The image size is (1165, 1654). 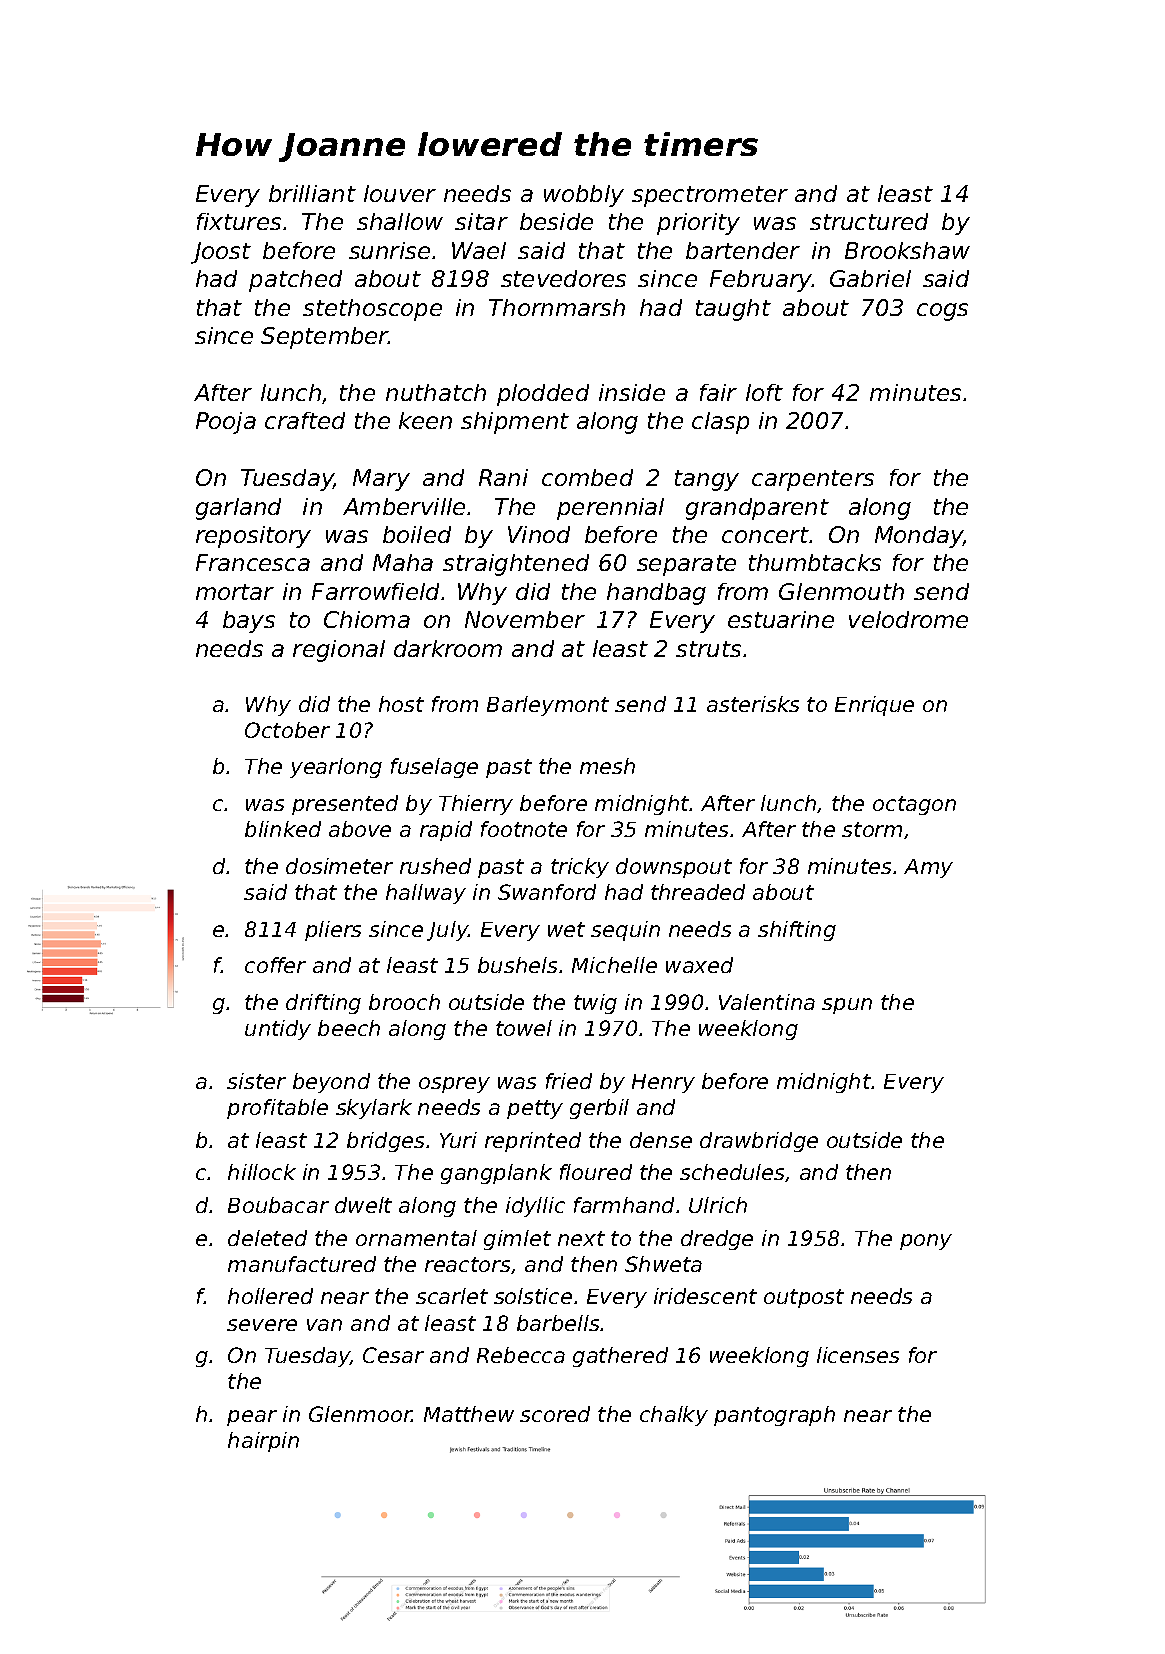 I want to click on solstice, so click(x=533, y=1296).
